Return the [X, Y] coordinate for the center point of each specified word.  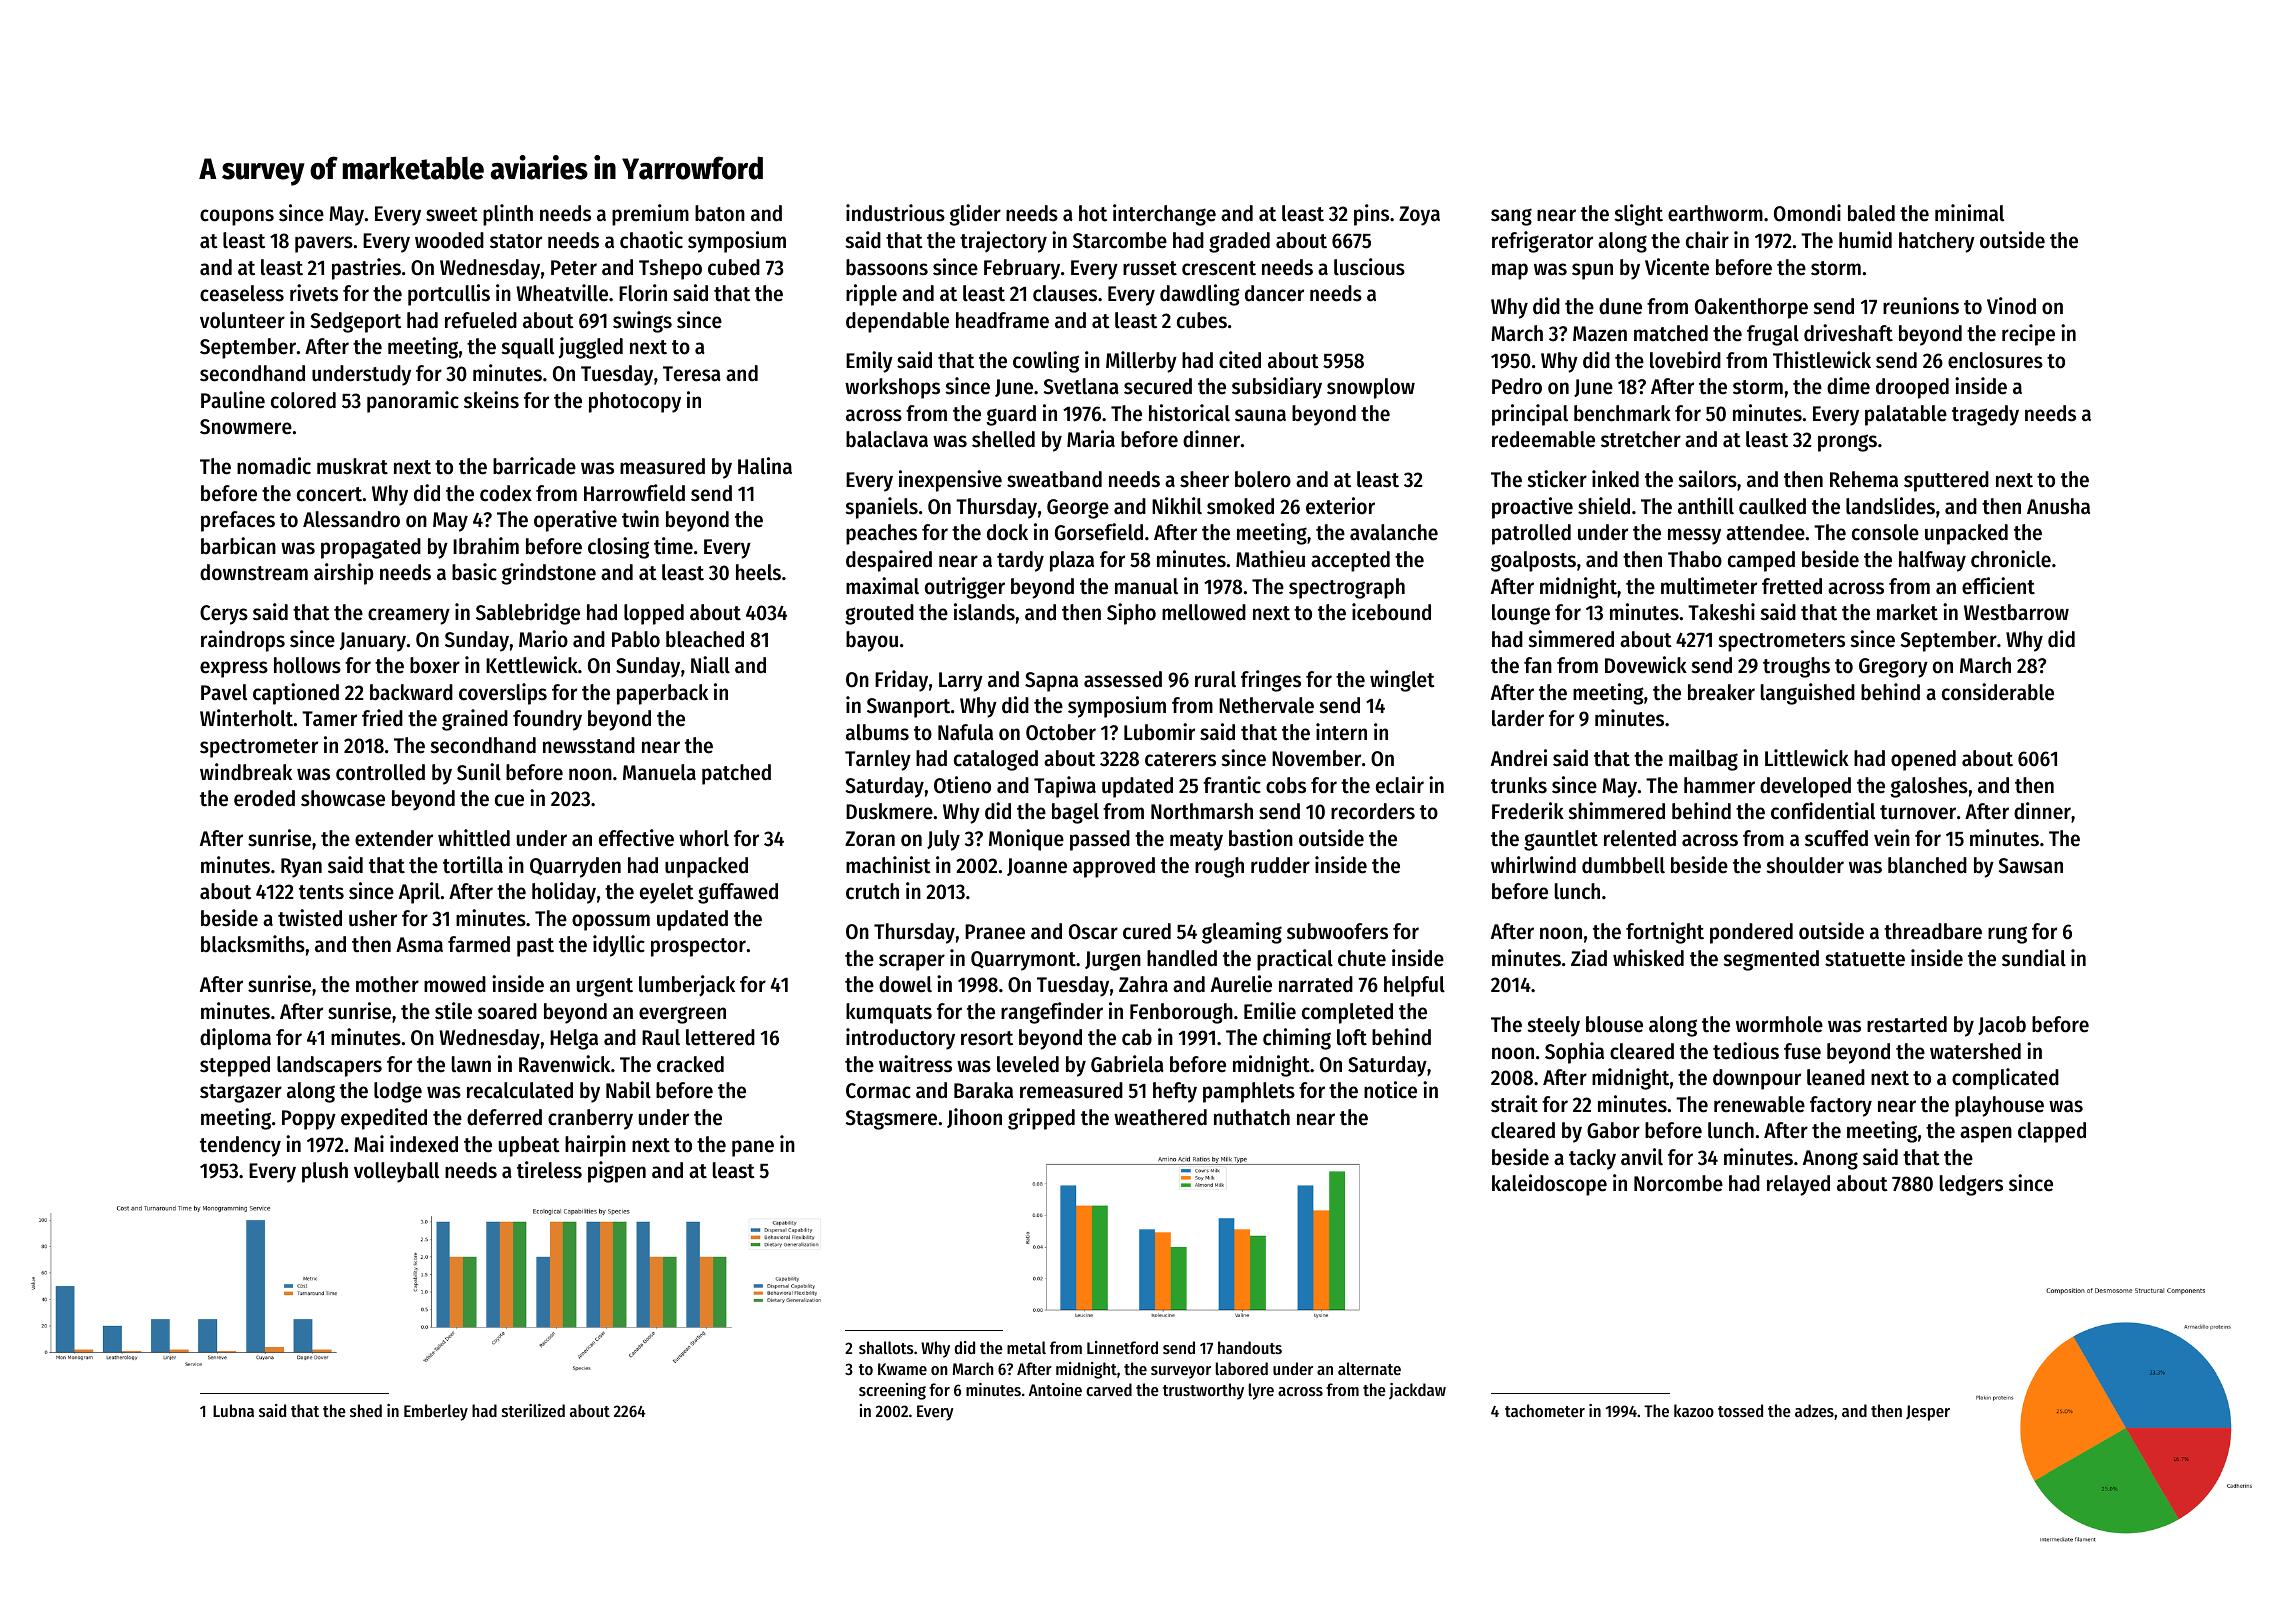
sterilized [533, 1410]
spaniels [882, 508]
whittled [474, 838]
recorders [1373, 811]
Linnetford [1122, 1347]
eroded [264, 798]
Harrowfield [634, 493]
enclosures [1995, 360]
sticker [1557, 479]
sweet [452, 214]
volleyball [396, 1172]
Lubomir [1159, 732]
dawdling [1199, 295]
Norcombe [1678, 1183]
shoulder [1805, 865]
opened [1923, 760]
